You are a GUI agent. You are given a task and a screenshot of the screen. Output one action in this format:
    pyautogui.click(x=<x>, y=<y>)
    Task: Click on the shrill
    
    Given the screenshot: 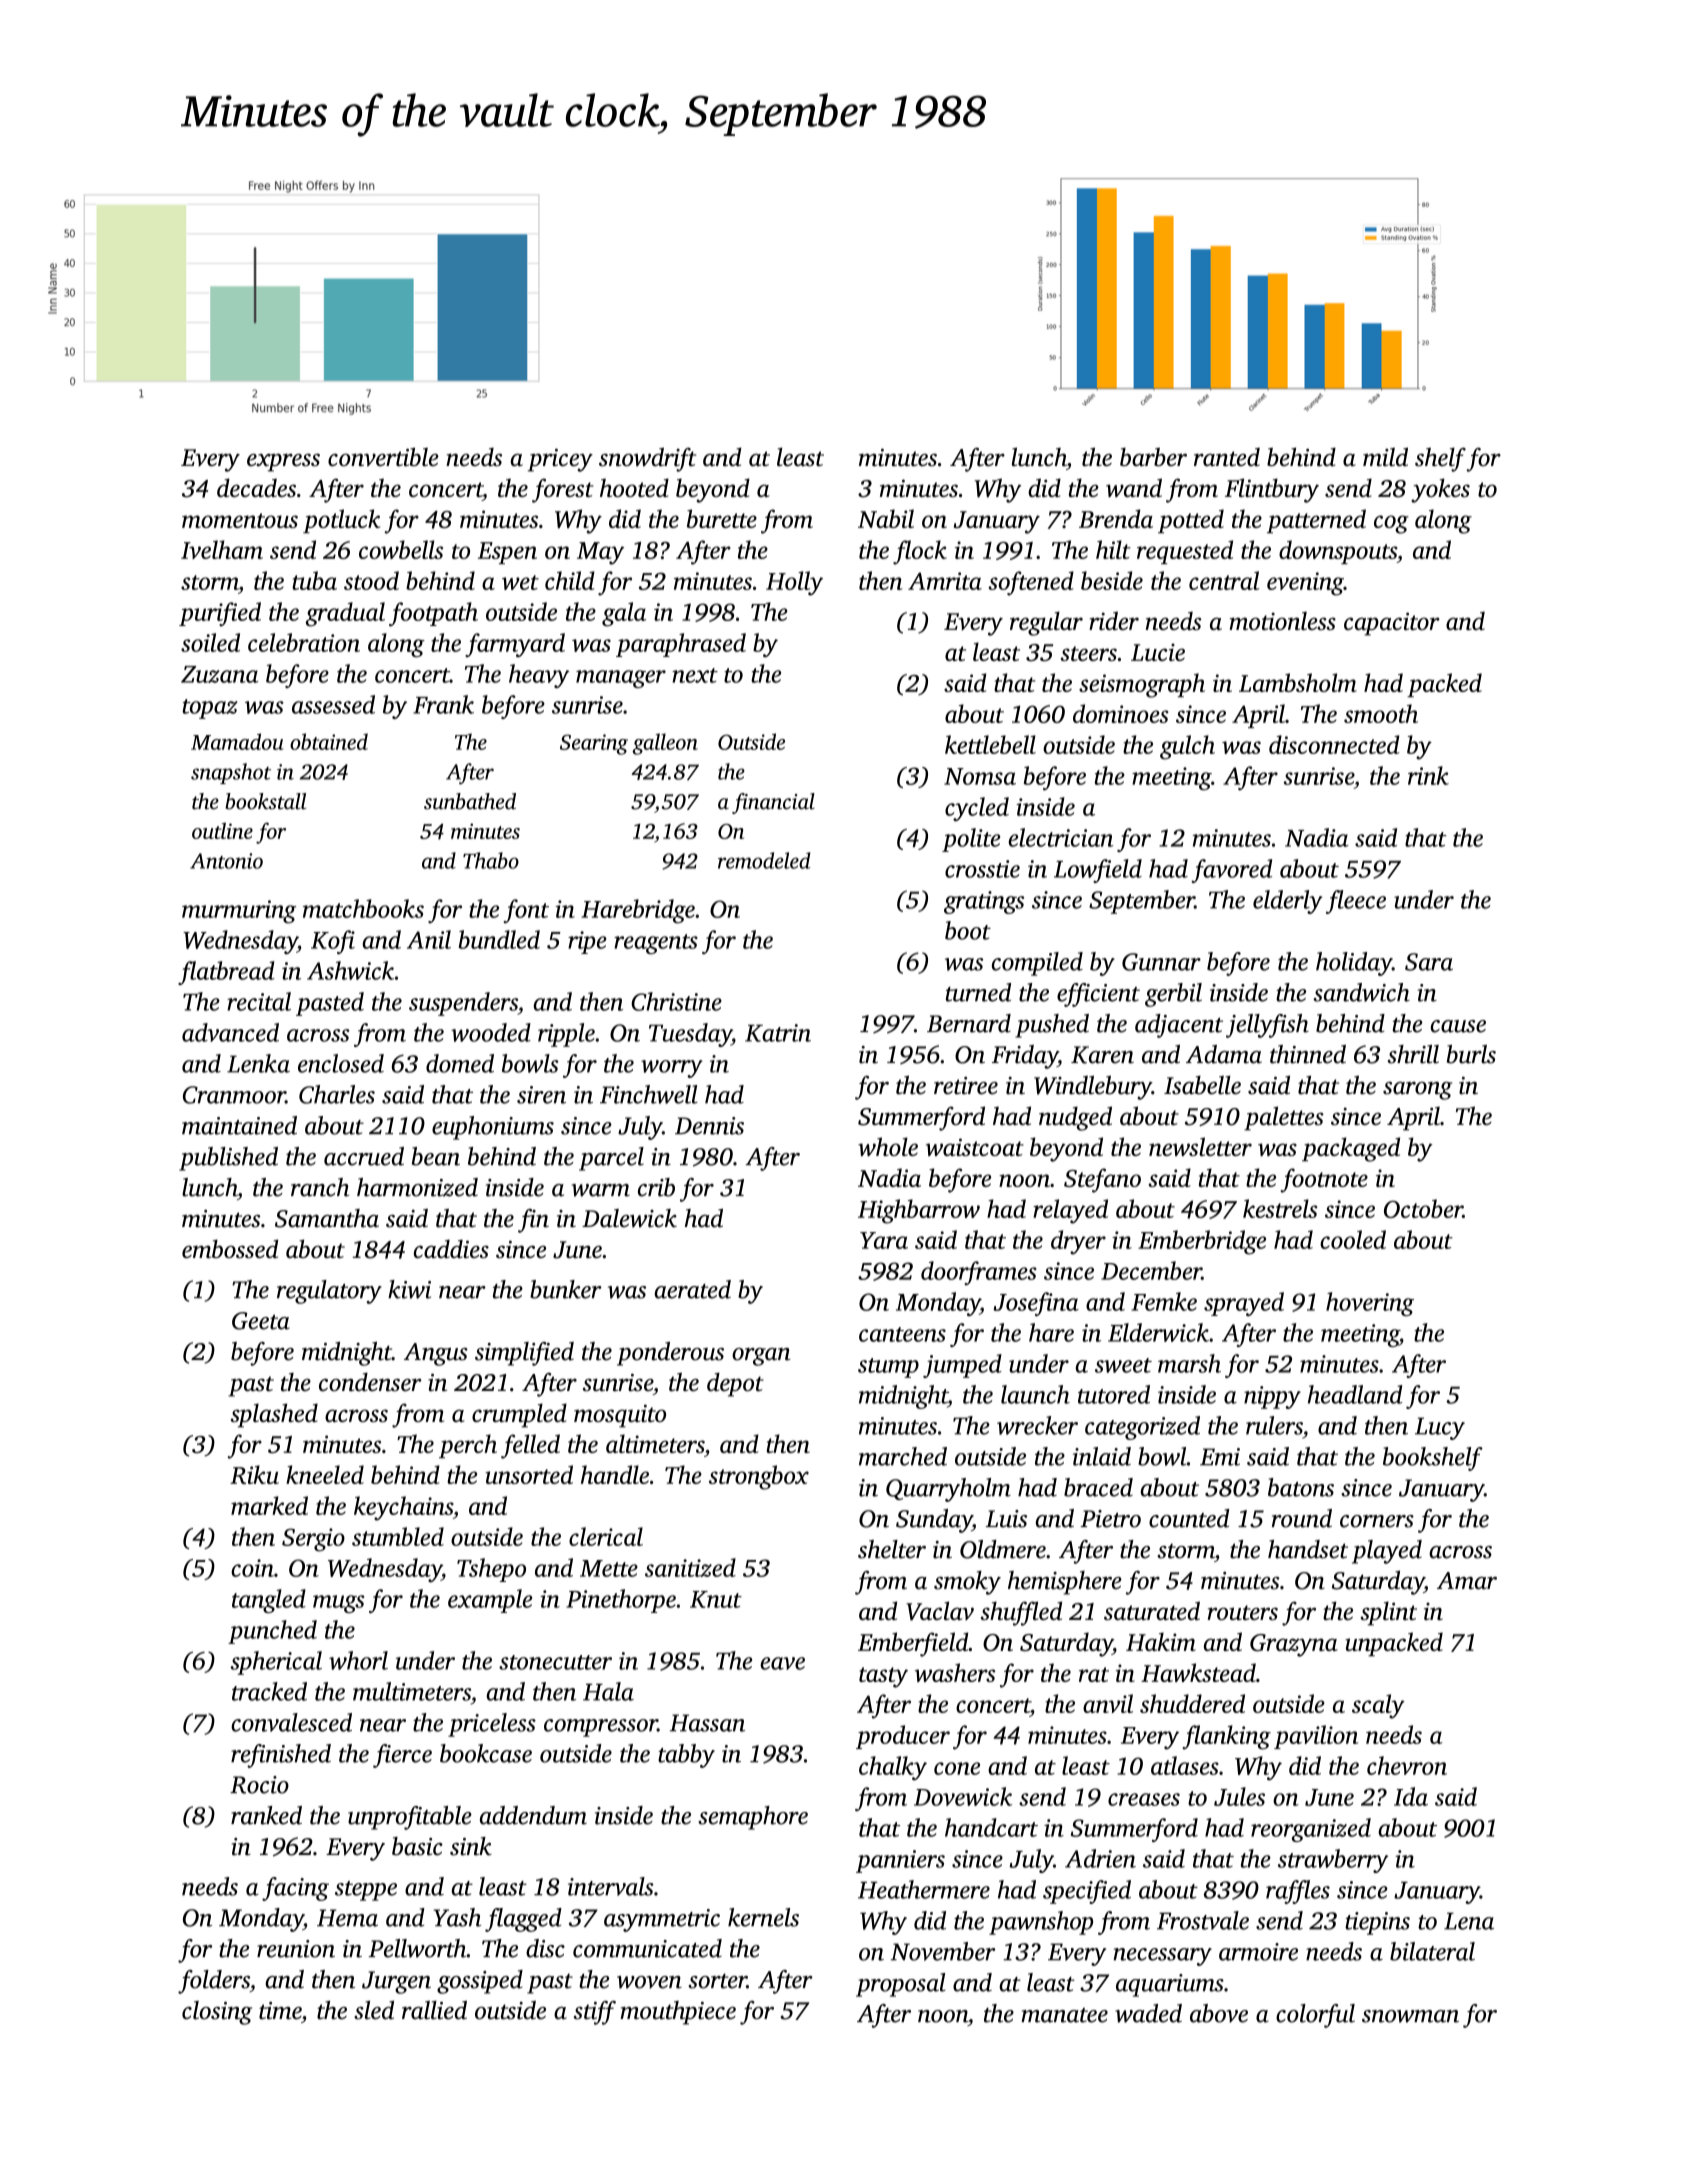 What is the action you would take?
    pyautogui.click(x=1413, y=1054)
